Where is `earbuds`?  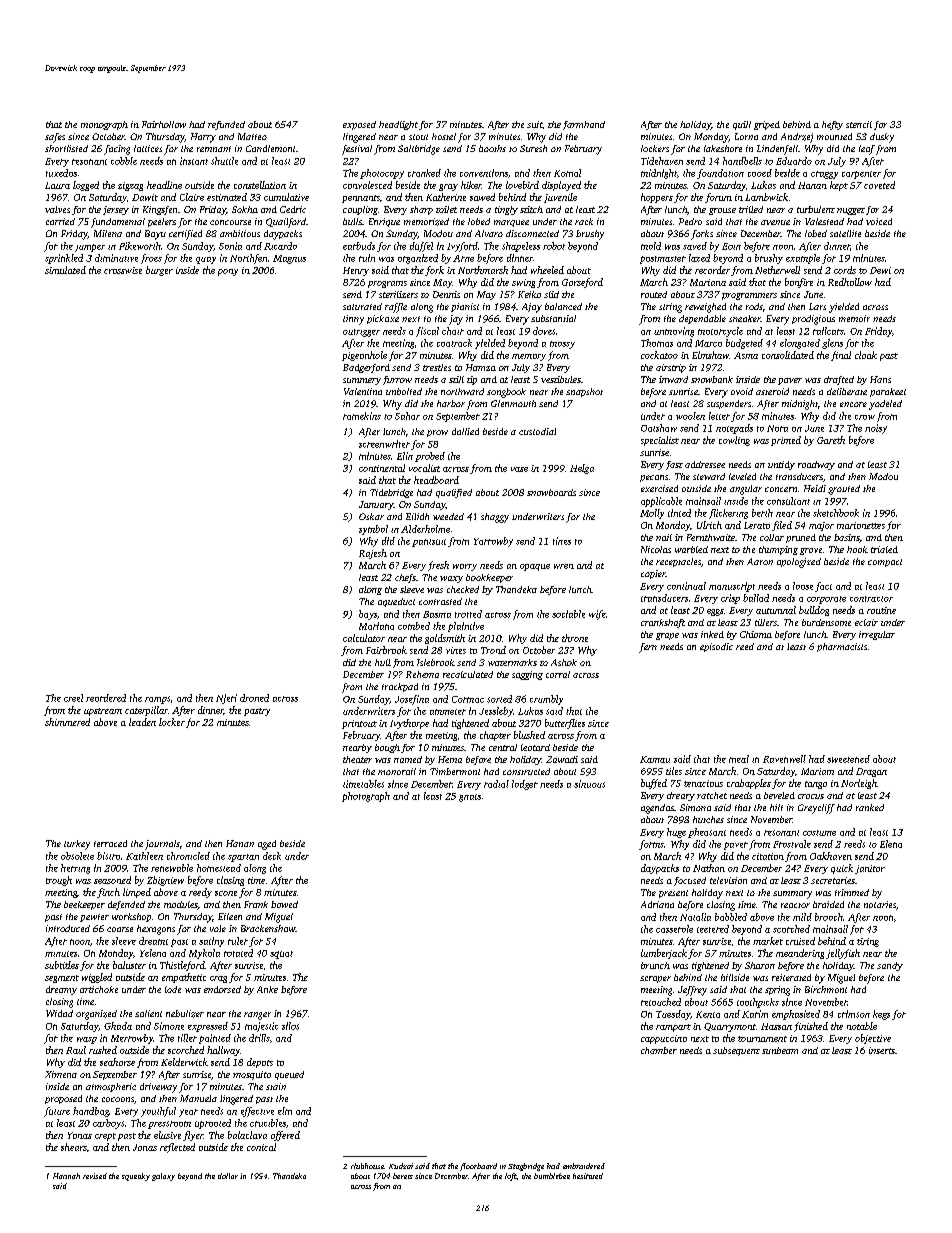
earbuds is located at coordinates (359, 246).
